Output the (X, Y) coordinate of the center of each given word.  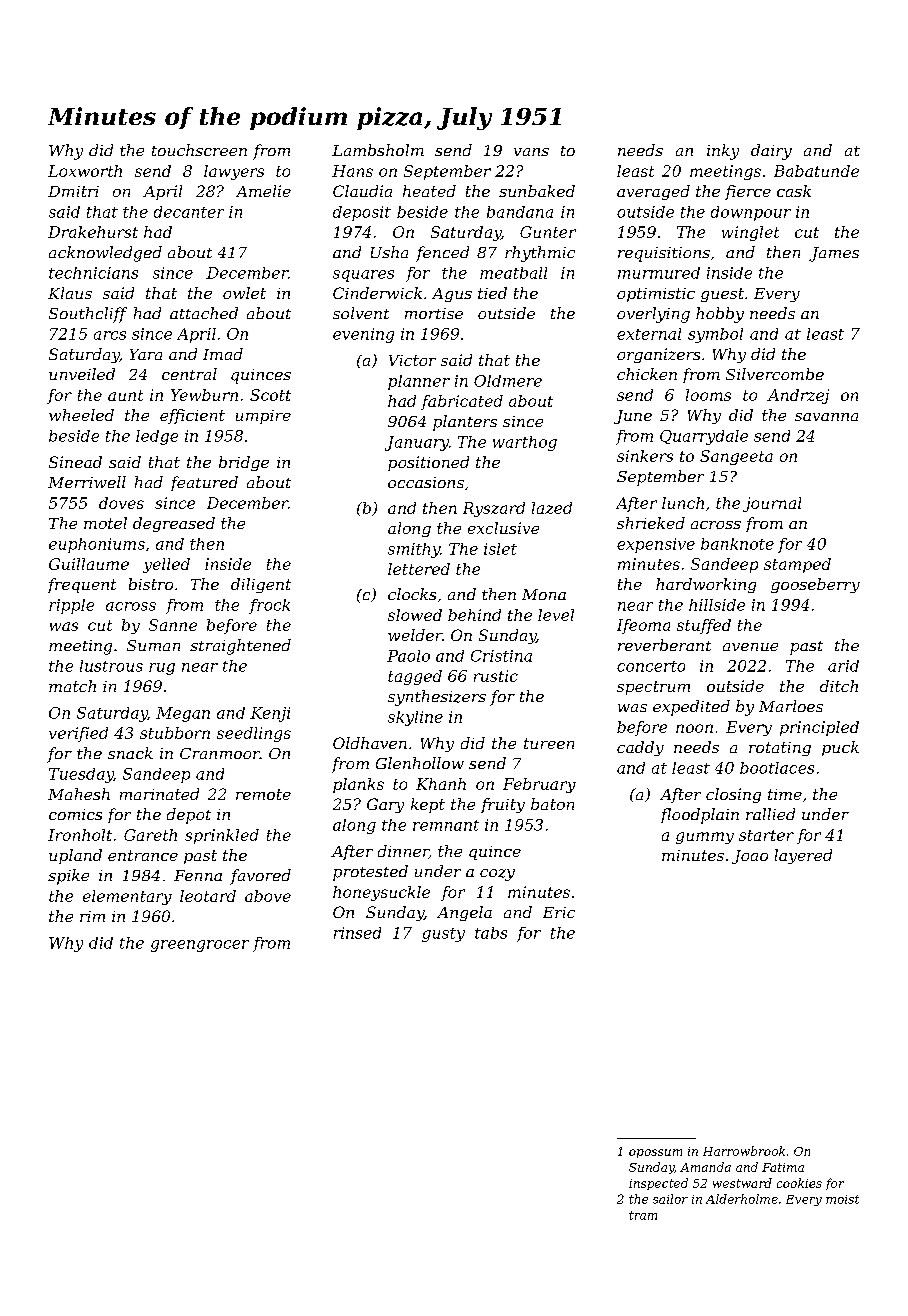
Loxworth (85, 171)
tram (643, 1215)
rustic (496, 676)
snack (130, 753)
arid (843, 666)
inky (723, 152)
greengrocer (200, 946)
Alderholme (742, 1199)
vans (531, 152)
